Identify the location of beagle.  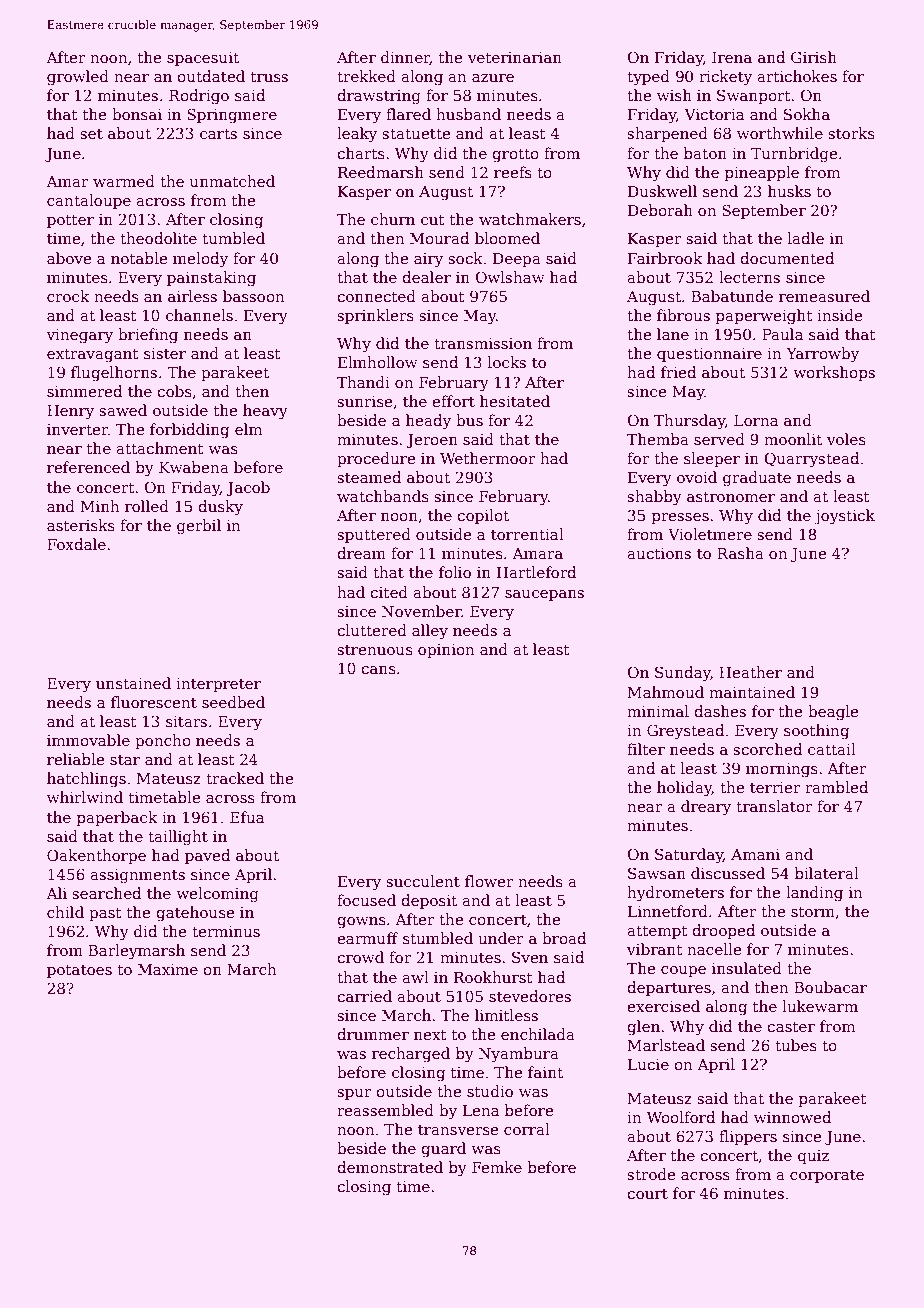
(833, 713).
